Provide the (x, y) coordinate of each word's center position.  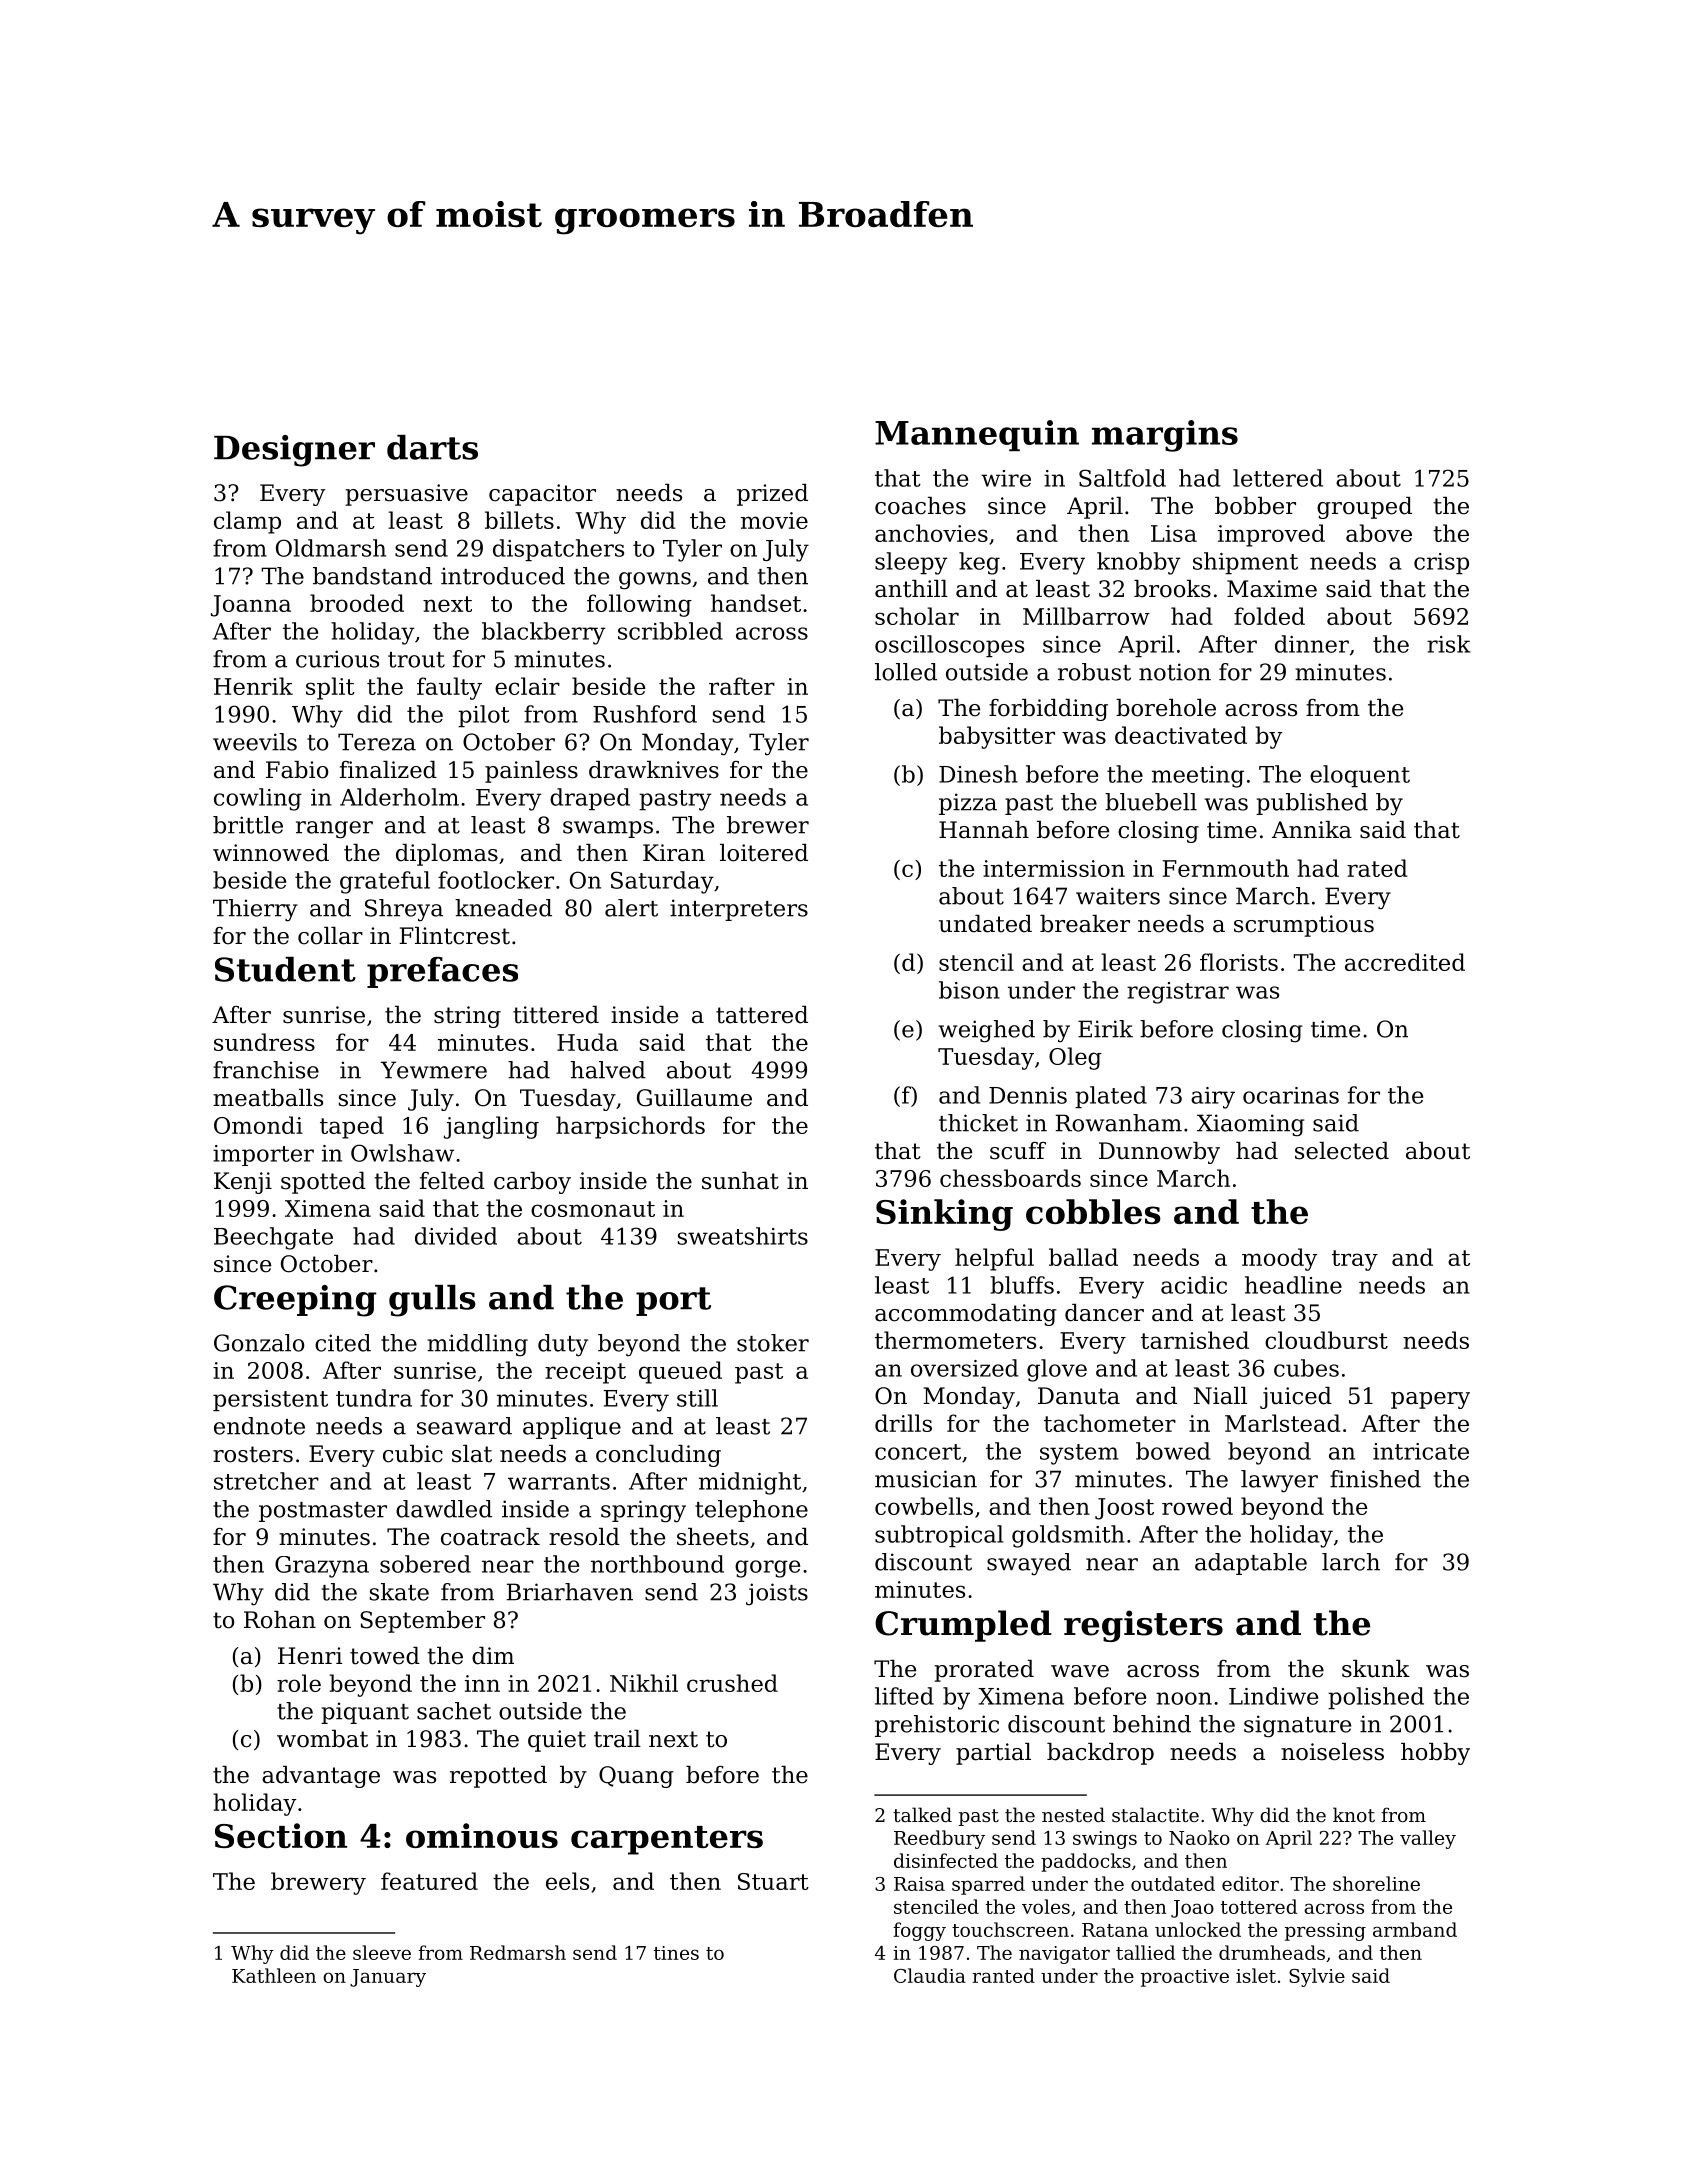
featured (429, 1881)
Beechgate (273, 1238)
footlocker (496, 880)
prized (772, 495)
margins (1165, 436)
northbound (657, 1564)
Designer (294, 451)
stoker (773, 1343)
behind (1152, 1724)
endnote (259, 1426)
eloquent (1360, 776)
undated (985, 924)
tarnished (1195, 1340)
